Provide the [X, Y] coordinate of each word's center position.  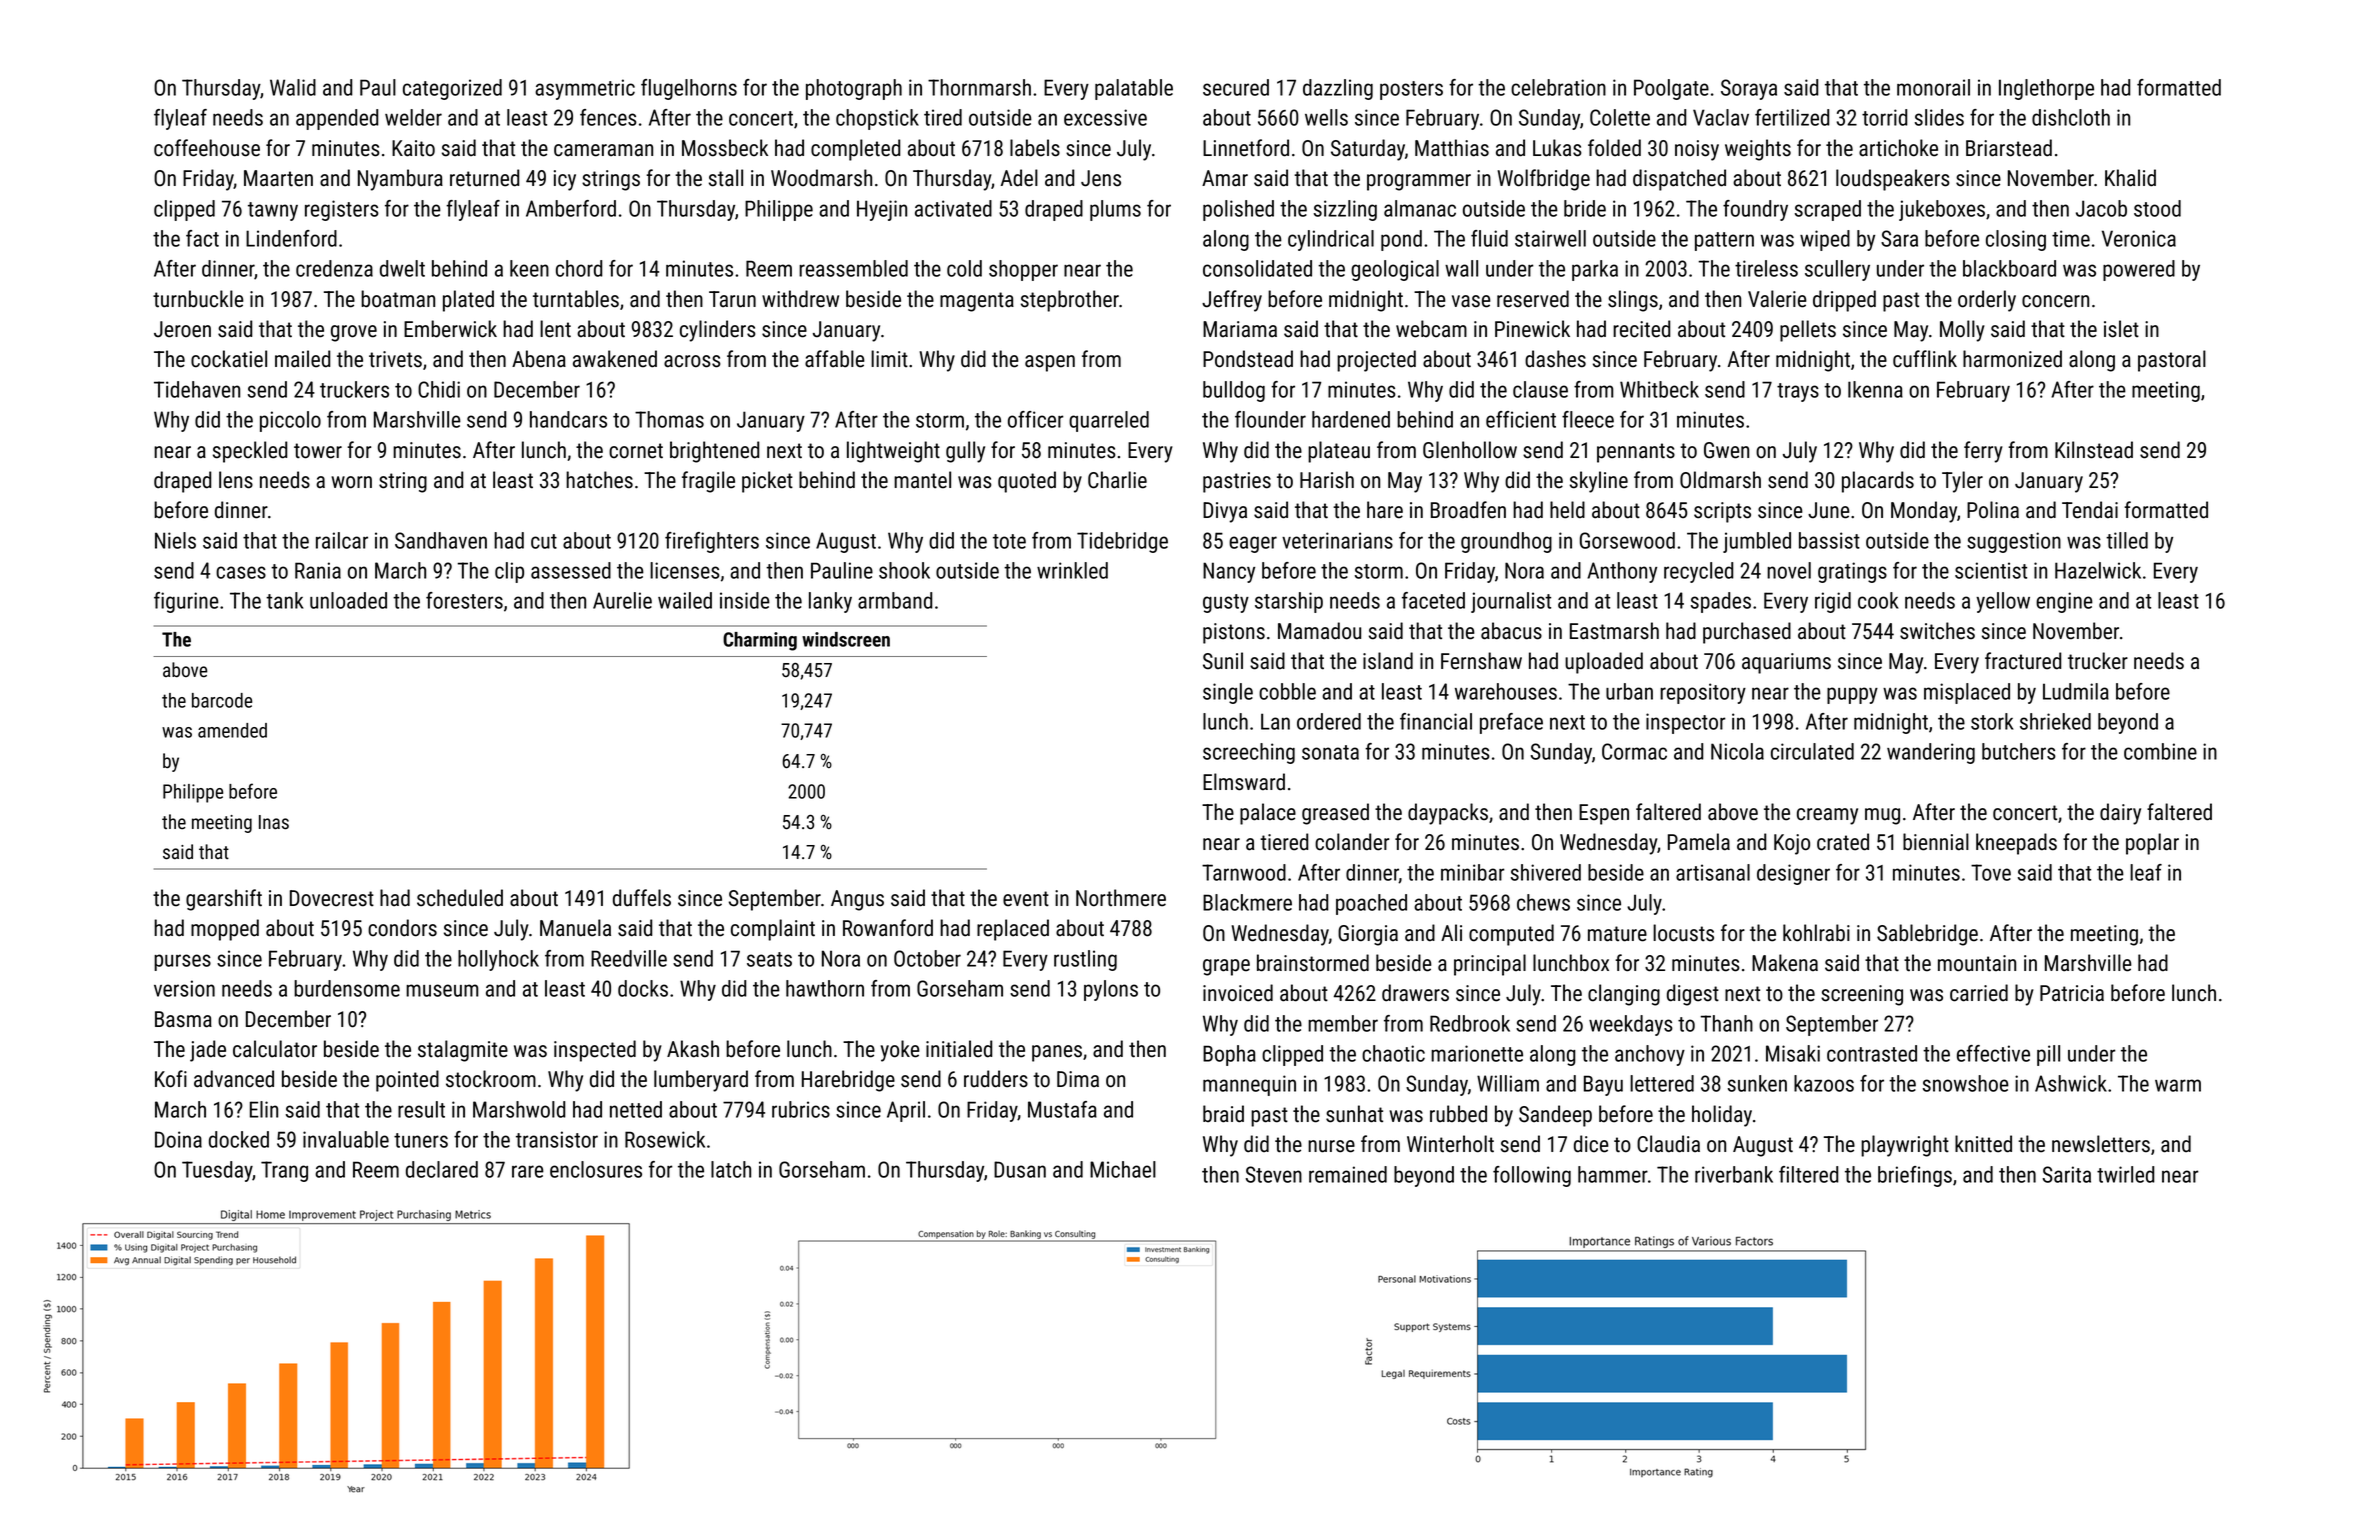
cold [964, 268]
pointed [407, 1081]
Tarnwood [1244, 872]
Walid [293, 87]
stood [2157, 208]
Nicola [1737, 751]
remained [1348, 1174]
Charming [760, 641]
